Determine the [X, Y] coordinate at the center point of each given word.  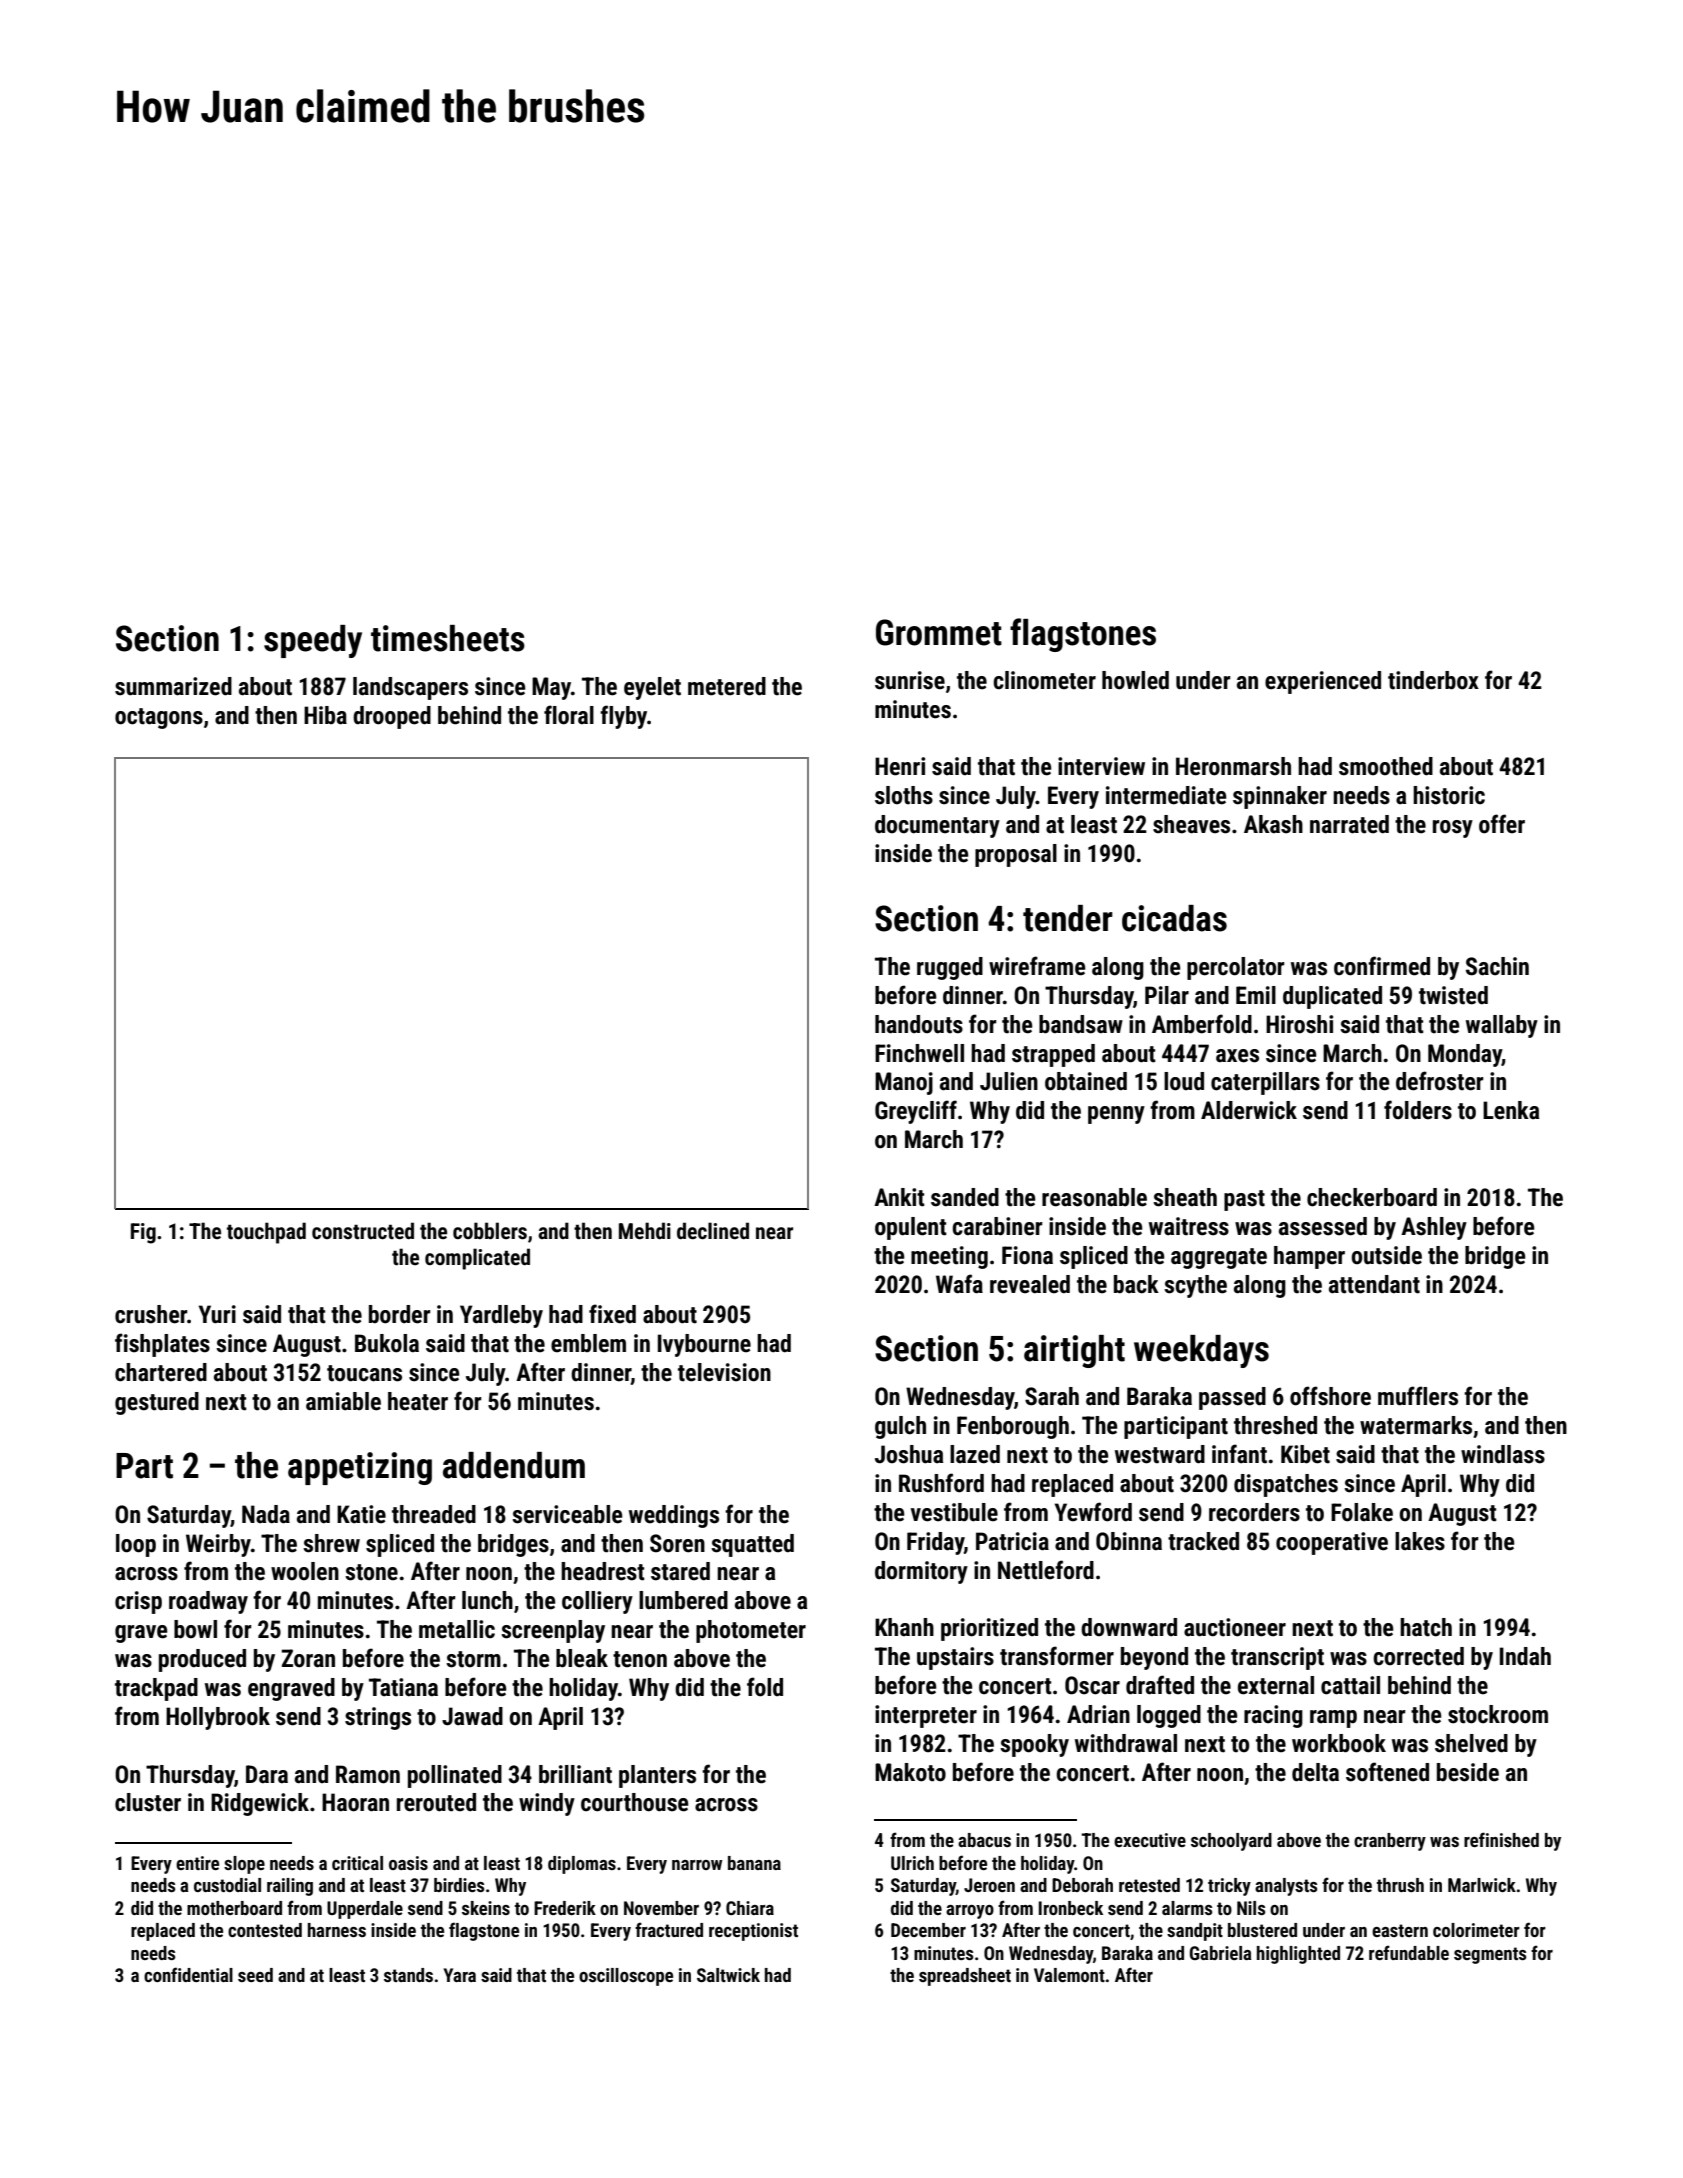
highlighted [1298, 1955]
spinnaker [1280, 797]
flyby [623, 717]
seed [255, 1975]
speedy [313, 641]
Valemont [1069, 1975]
